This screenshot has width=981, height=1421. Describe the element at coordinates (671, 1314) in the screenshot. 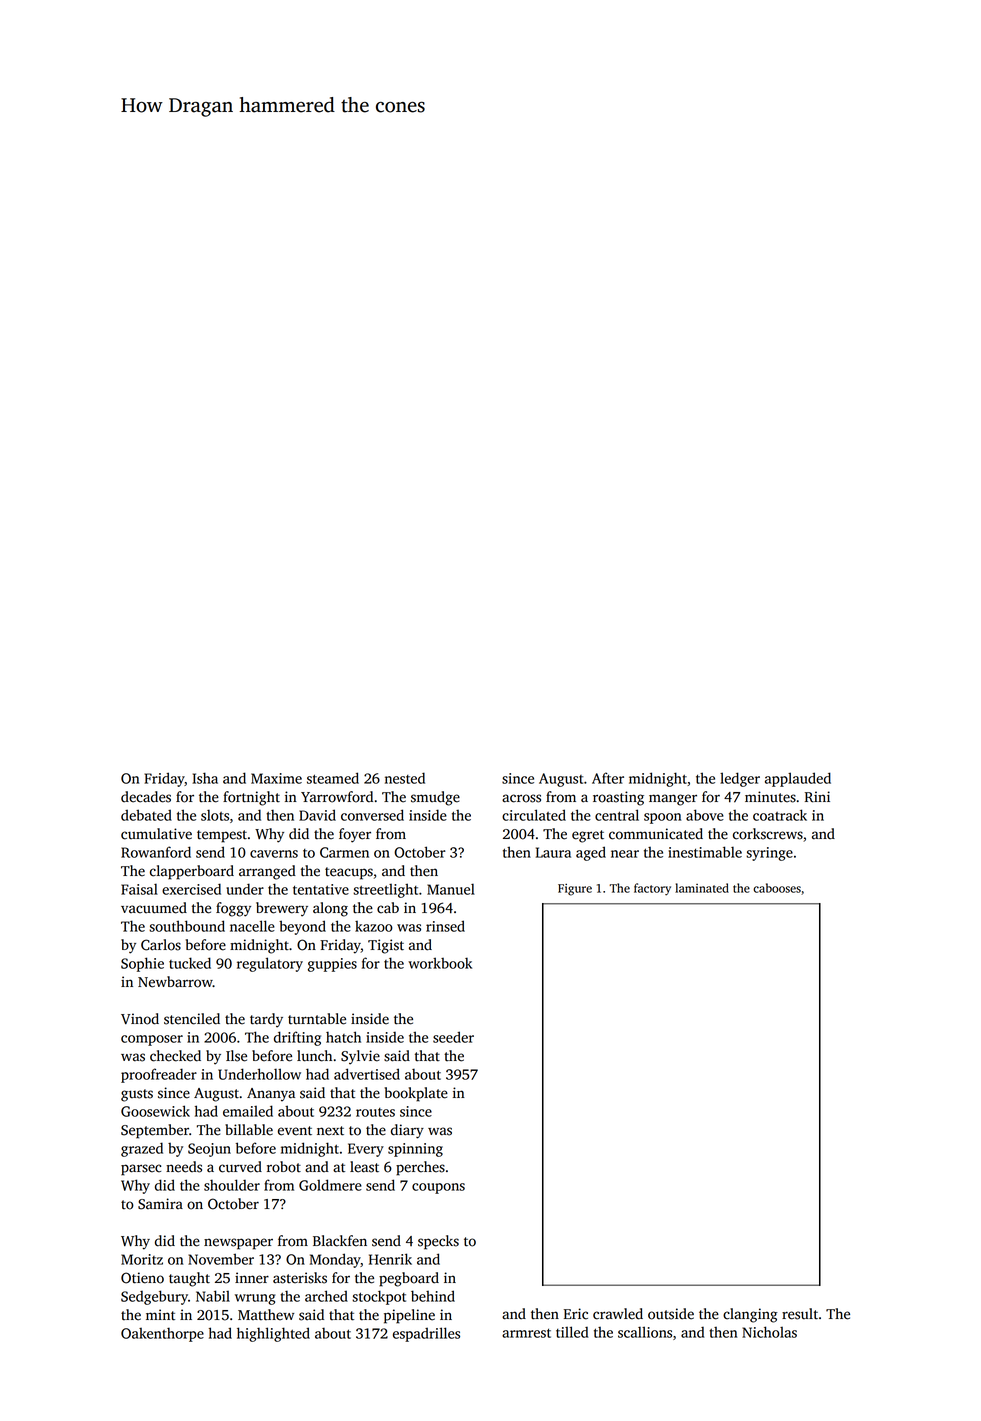

I see `outside` at that location.
